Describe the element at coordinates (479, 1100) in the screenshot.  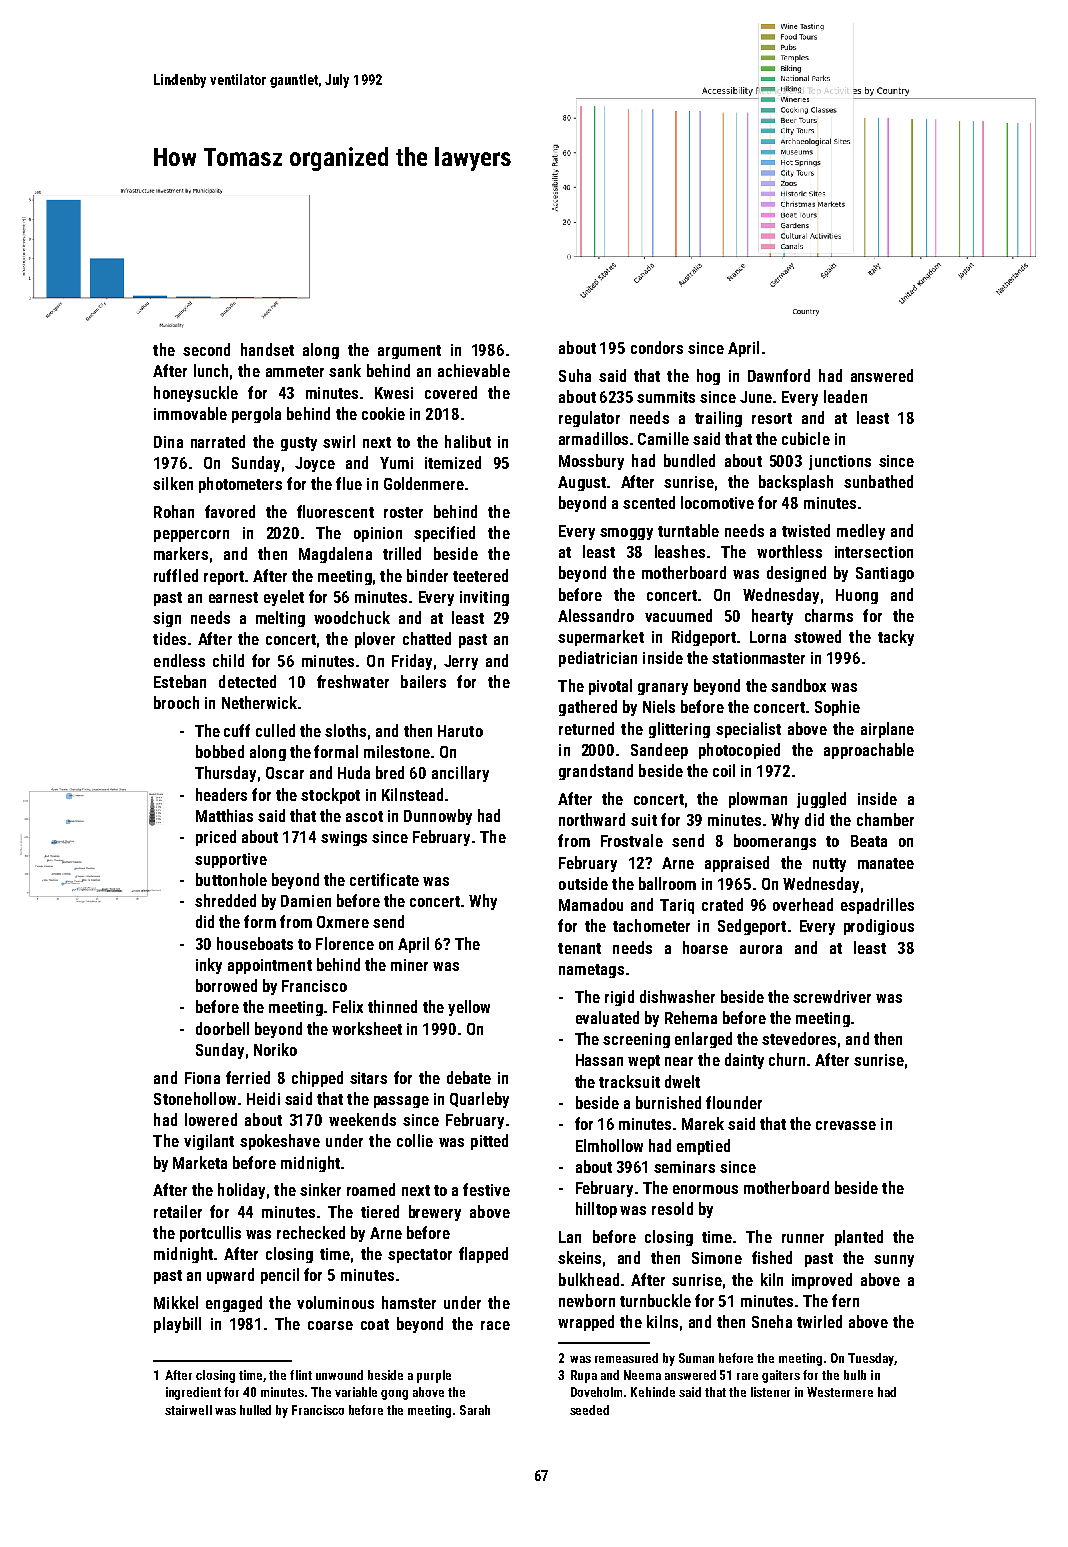
I see `Quarleby` at that location.
